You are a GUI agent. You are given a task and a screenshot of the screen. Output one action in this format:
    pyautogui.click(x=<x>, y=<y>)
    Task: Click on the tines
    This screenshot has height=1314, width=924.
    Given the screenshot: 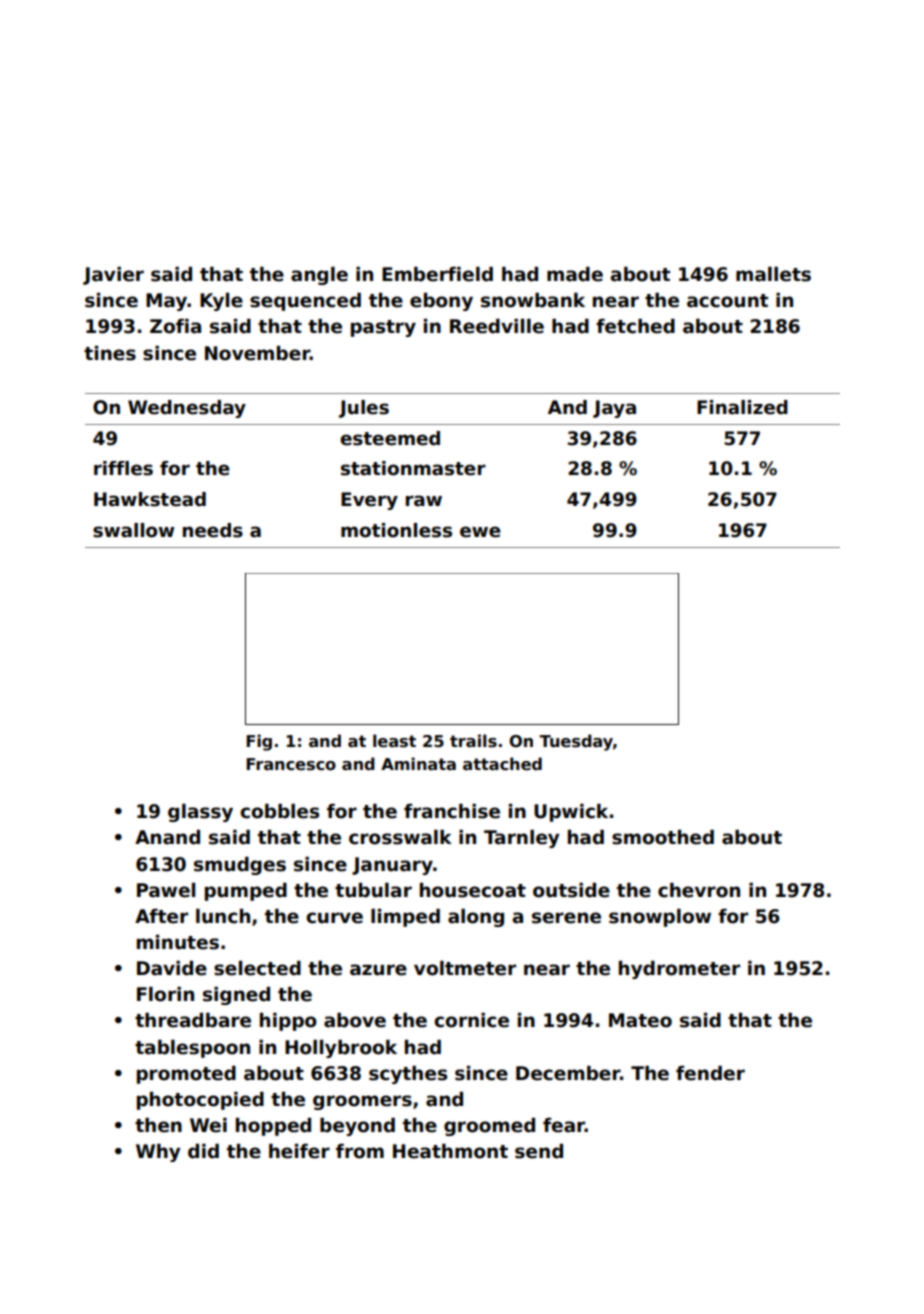 What is the action you would take?
    pyautogui.click(x=110, y=353)
